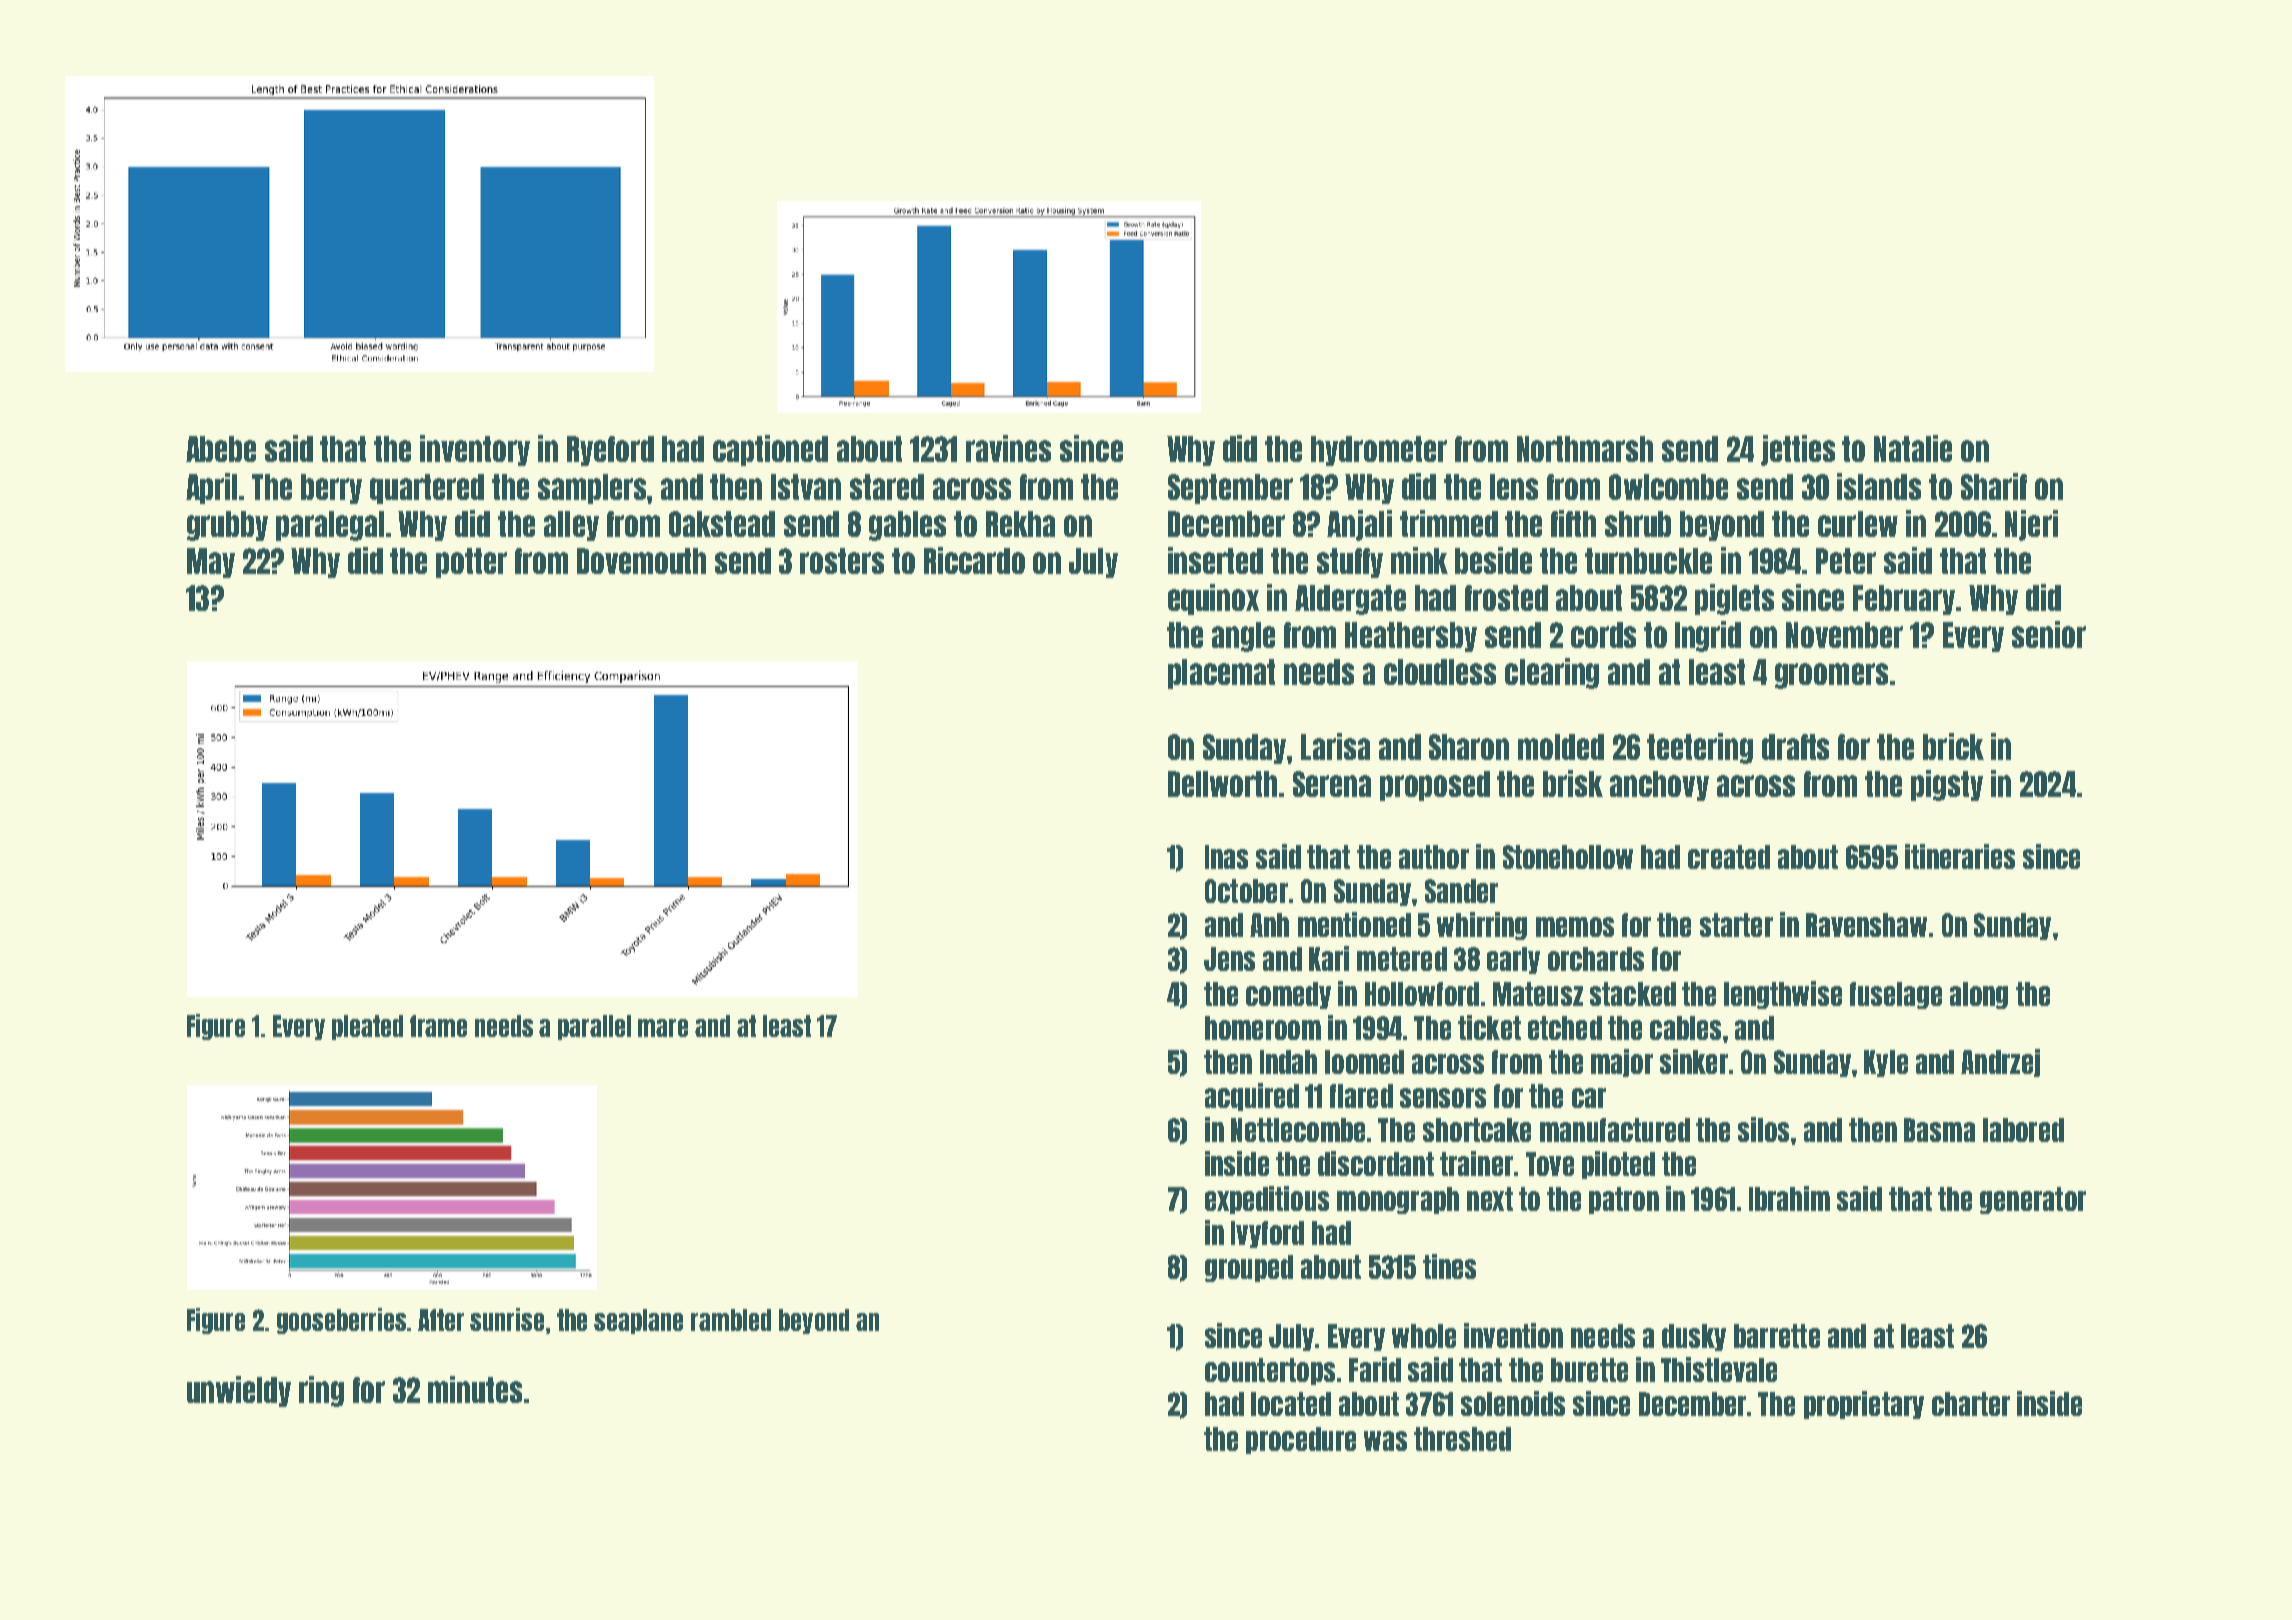  What do you see at coordinates (1866, 925) in the image?
I see `Ravenshaw` at bounding box center [1866, 925].
